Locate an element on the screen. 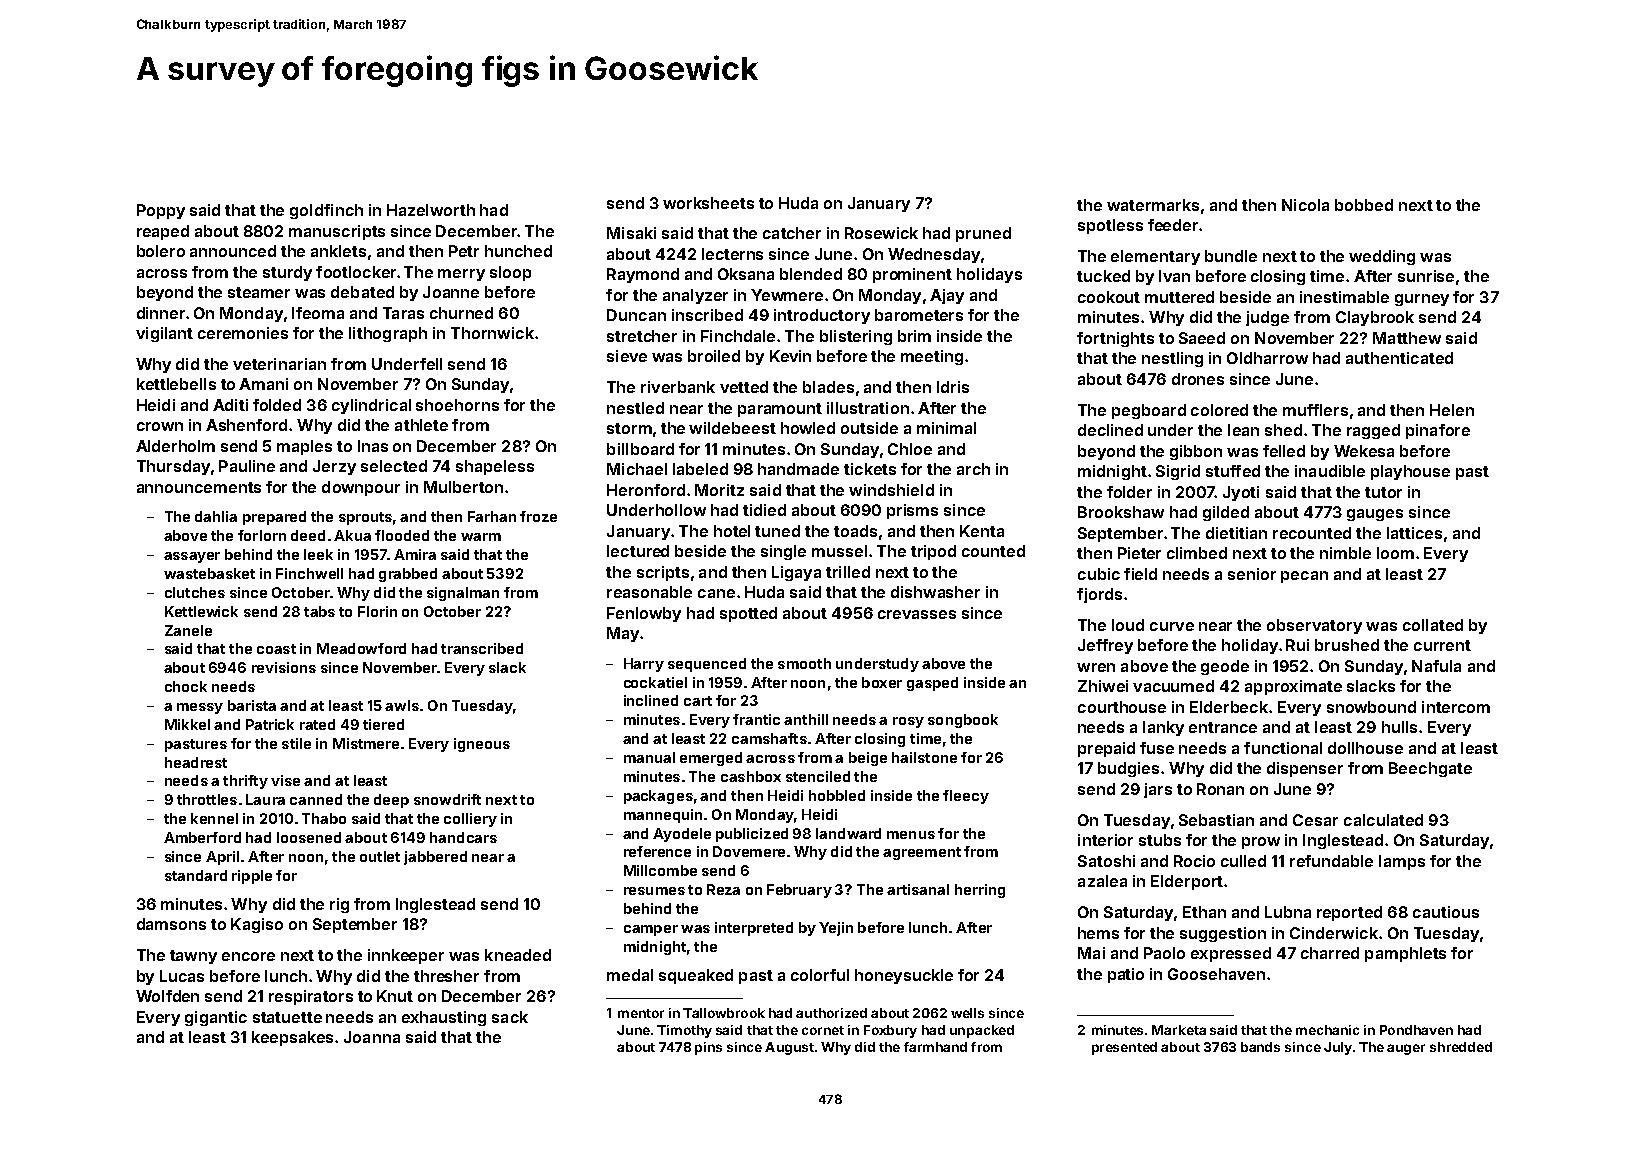 Image resolution: width=1635 pixels, height=1156 pixels. hailstone is located at coordinates (924, 757).
